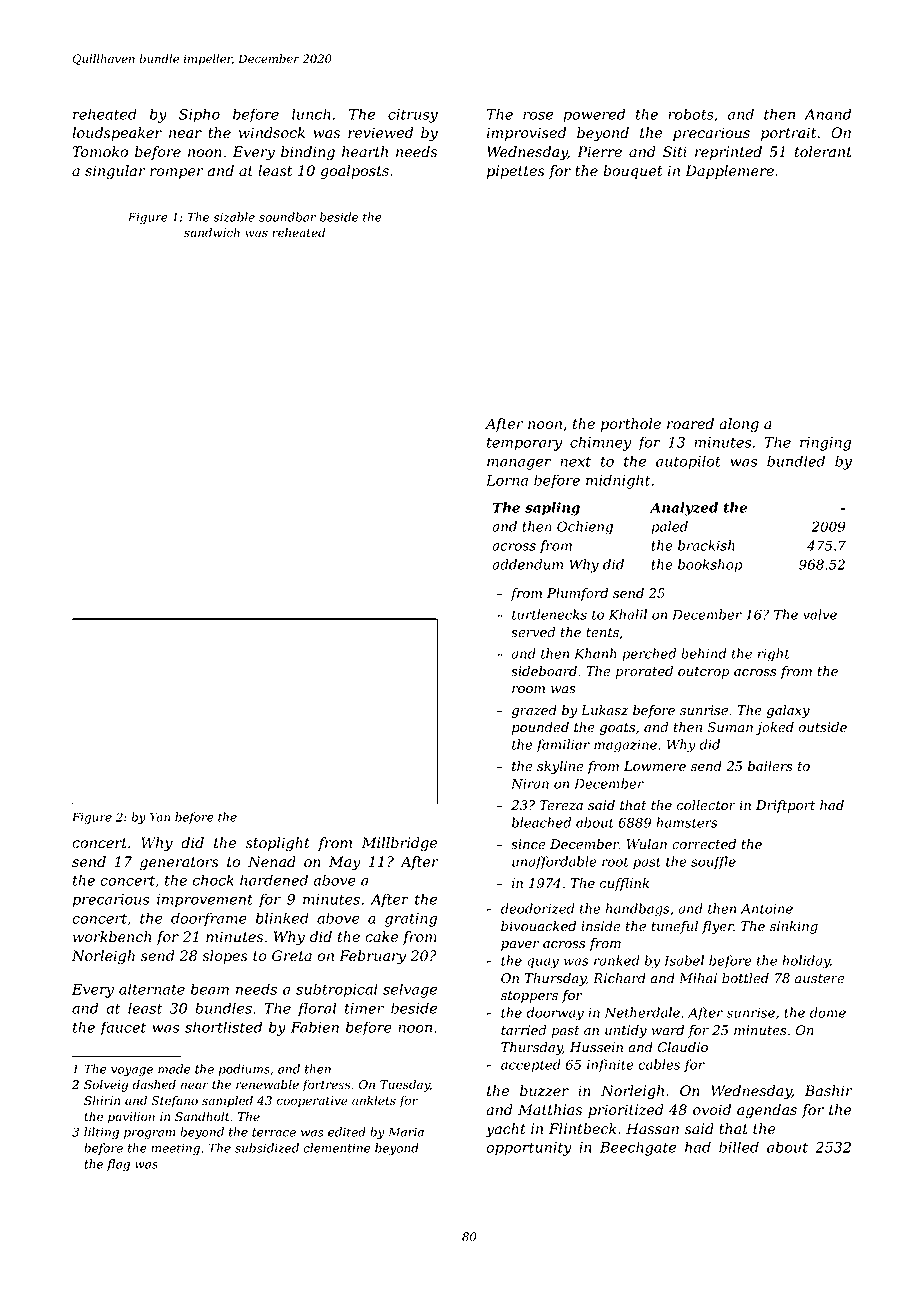 The width and height of the page is (924, 1314). Describe the element at coordinates (336, 1148) in the page. I see `clementine` at that location.
